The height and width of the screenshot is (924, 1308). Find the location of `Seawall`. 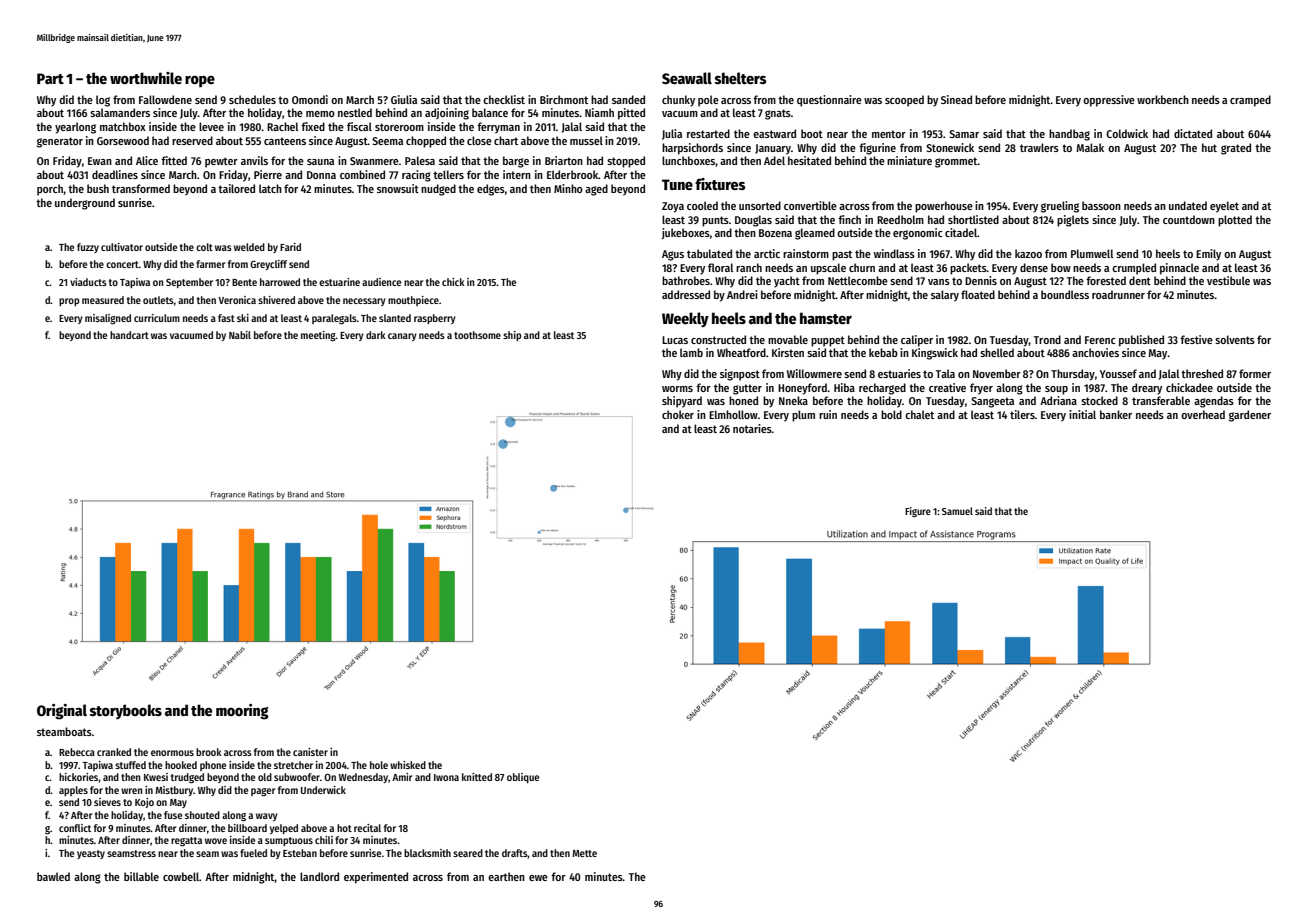

Seawall is located at coordinates (687, 78).
